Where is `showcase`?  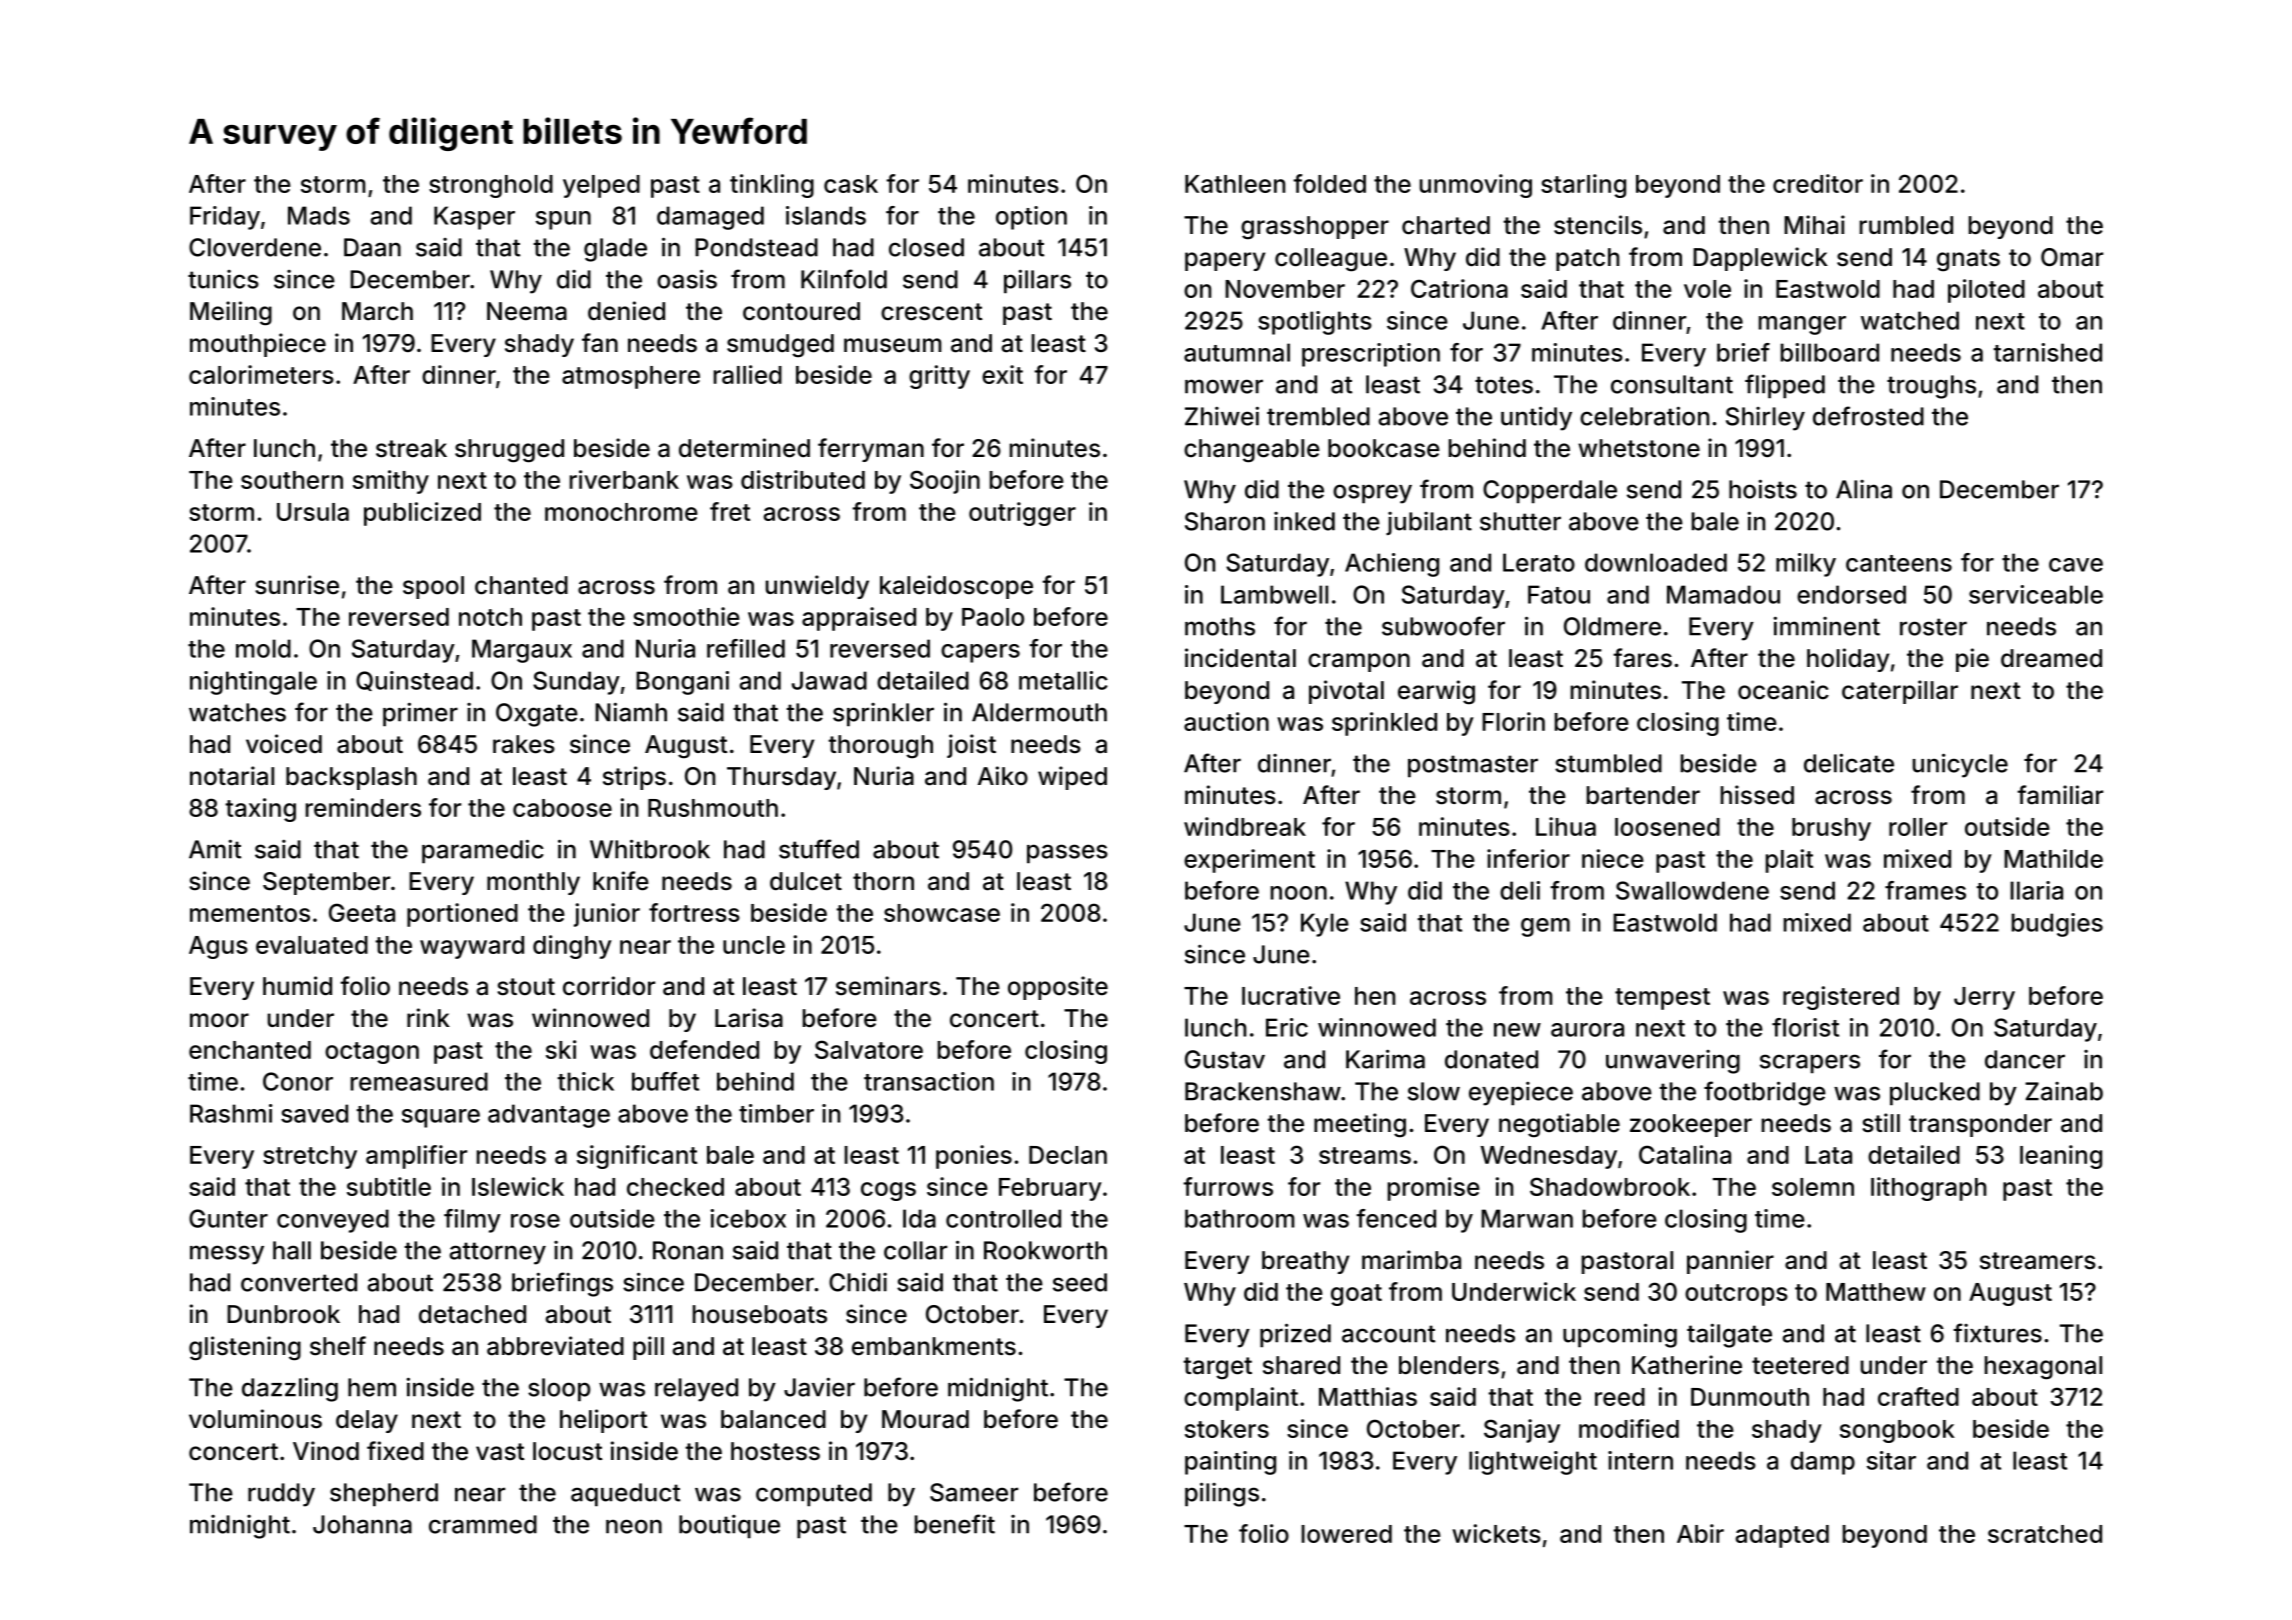 showcase is located at coordinates (942, 913).
